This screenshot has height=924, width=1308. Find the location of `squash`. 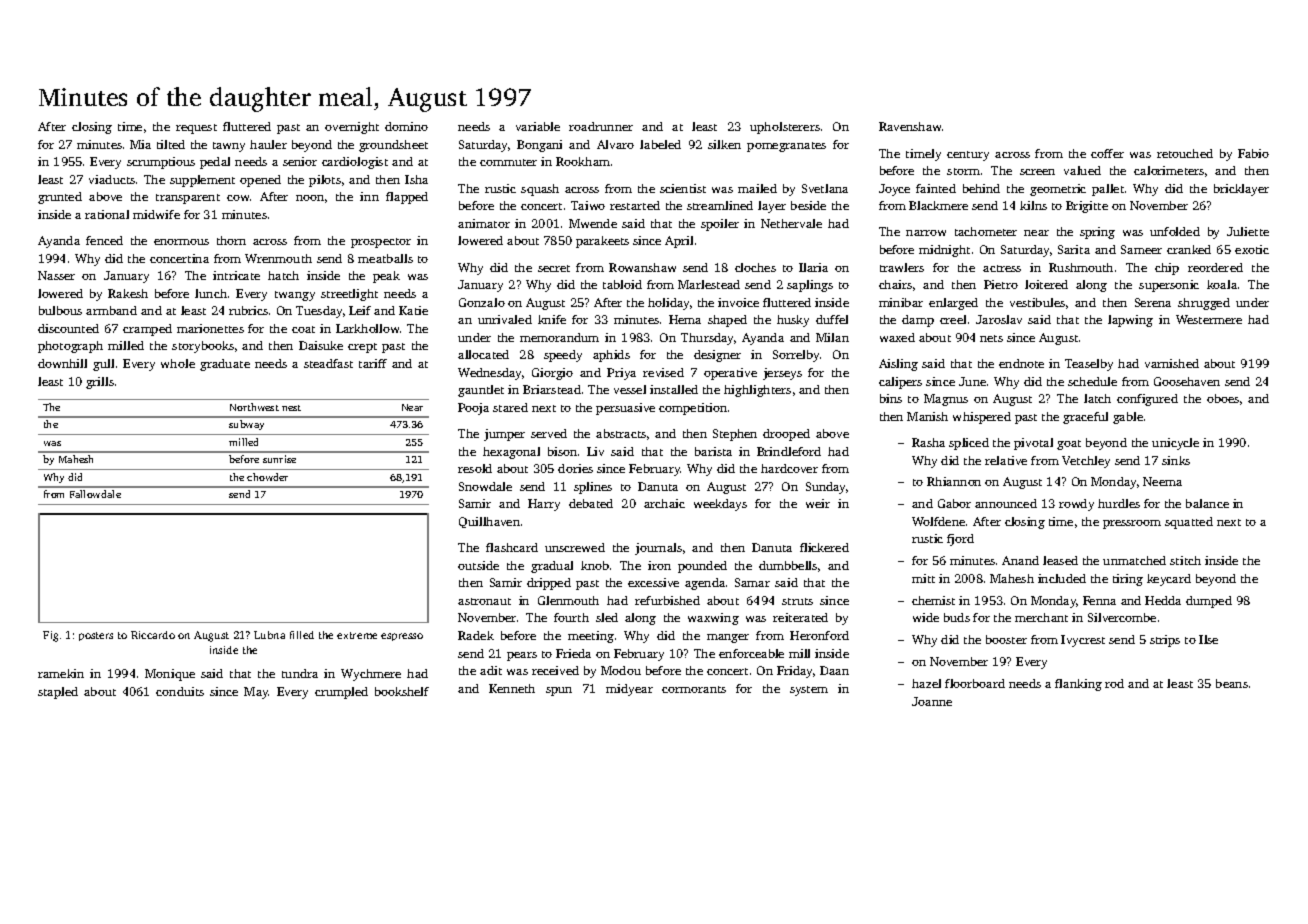

squash is located at coordinates (540, 190).
